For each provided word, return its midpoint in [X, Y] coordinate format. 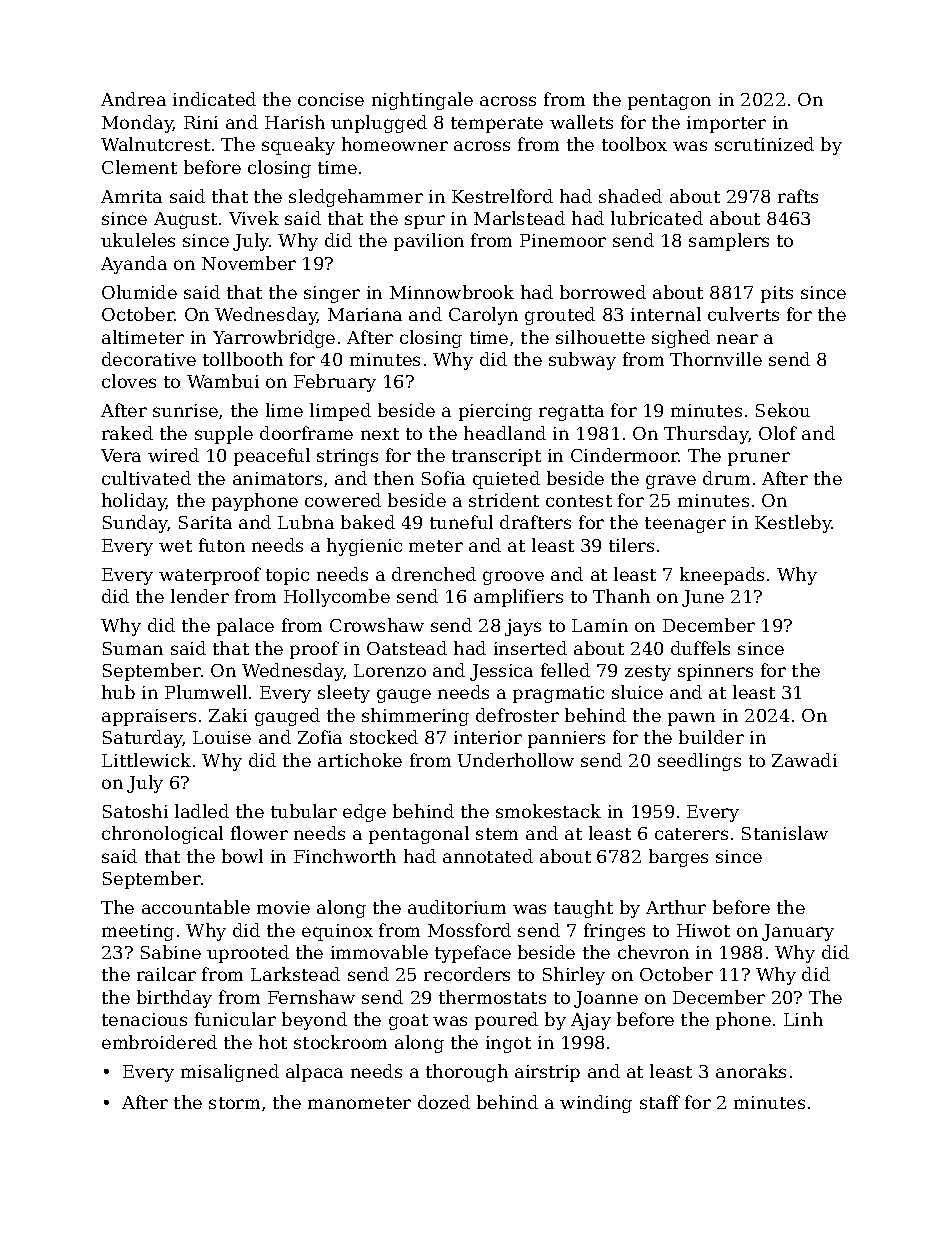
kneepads [722, 576]
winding [596, 1104]
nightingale [422, 101]
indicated [214, 99]
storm [234, 1103]
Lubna [306, 522]
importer [726, 124]
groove [513, 578]
